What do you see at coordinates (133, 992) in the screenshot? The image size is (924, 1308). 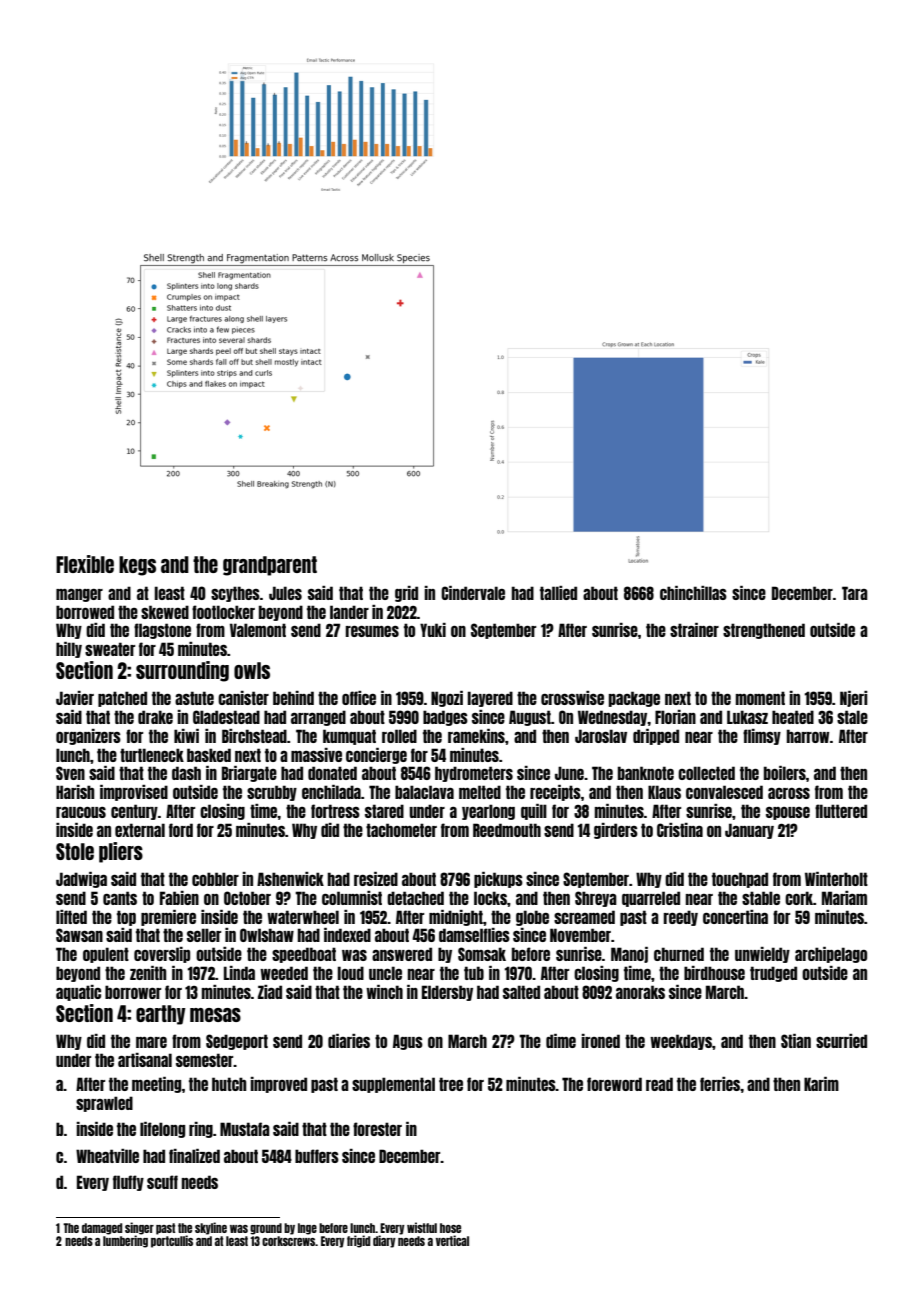 I see `borrower` at bounding box center [133, 992].
